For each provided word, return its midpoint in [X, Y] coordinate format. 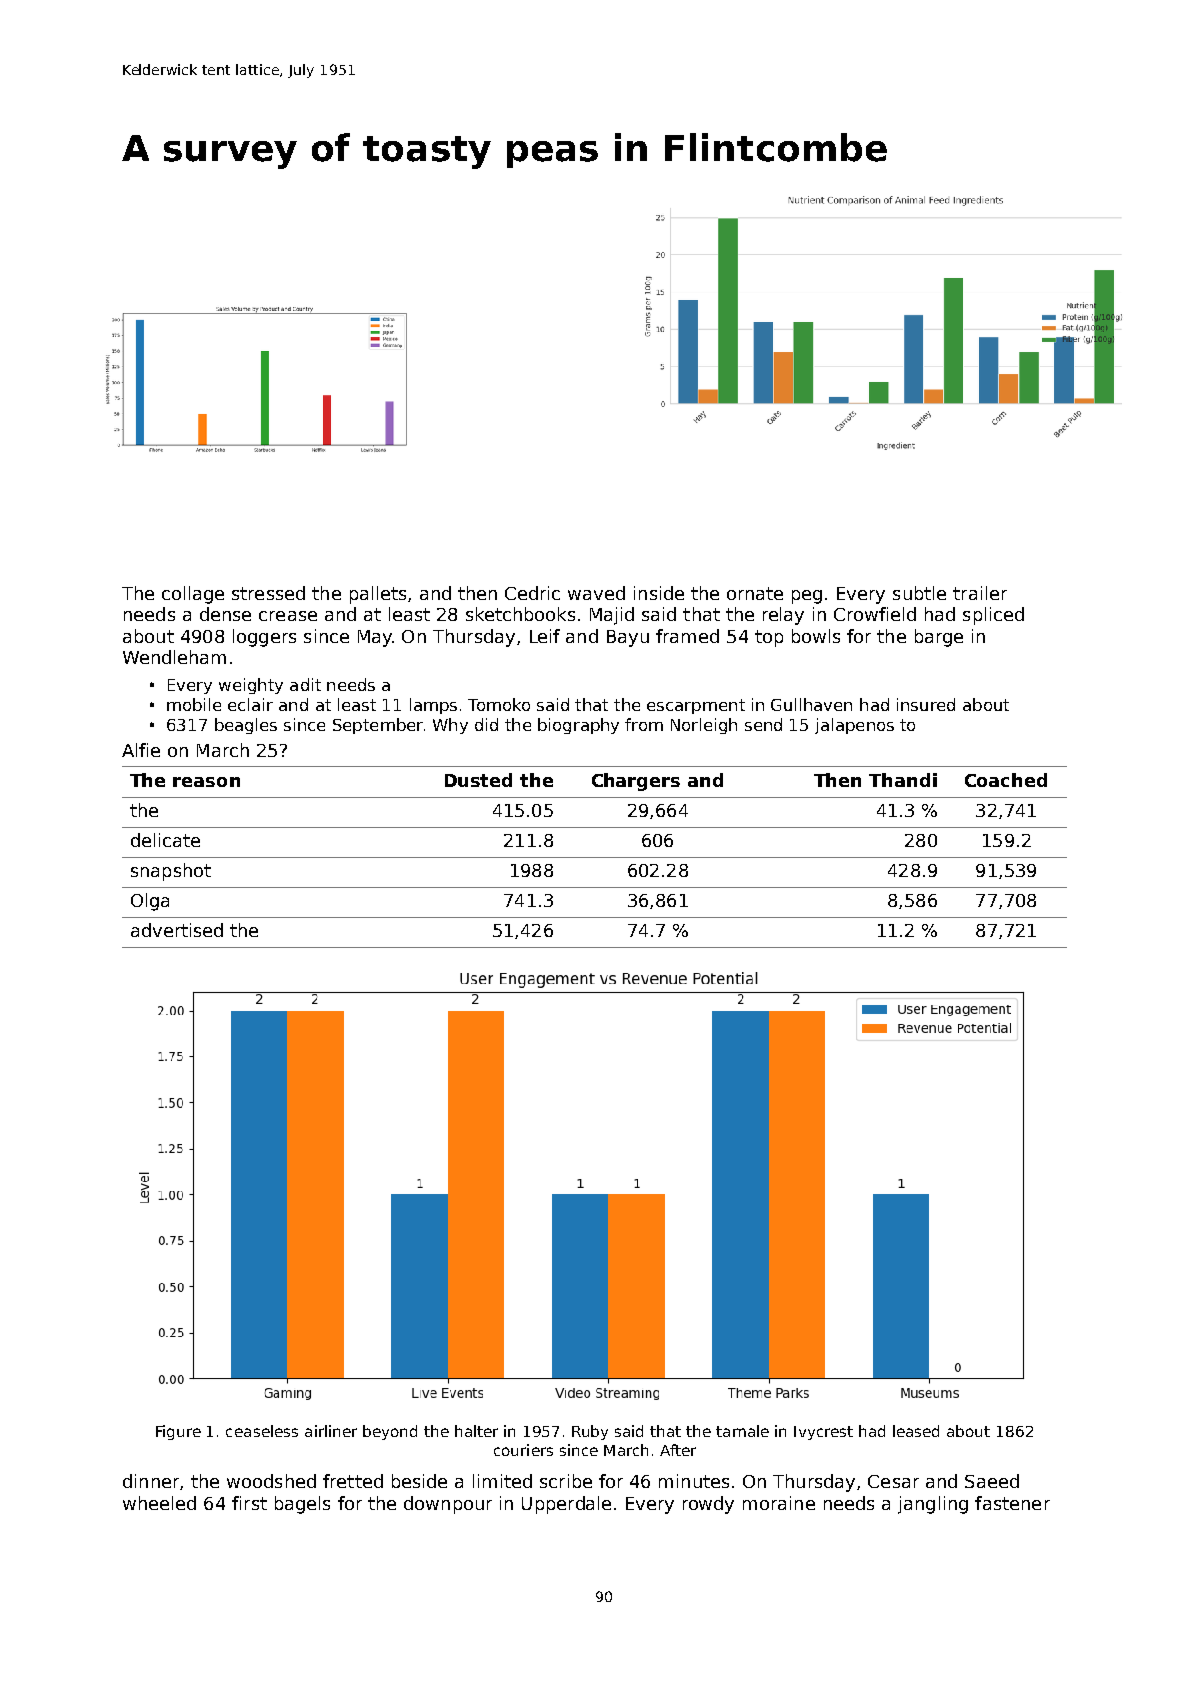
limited [502, 1481]
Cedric [532, 593]
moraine [779, 1503]
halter [476, 1431]
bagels [302, 1505]
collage [193, 595]
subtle [919, 593]
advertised [177, 930]
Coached [1006, 780]
